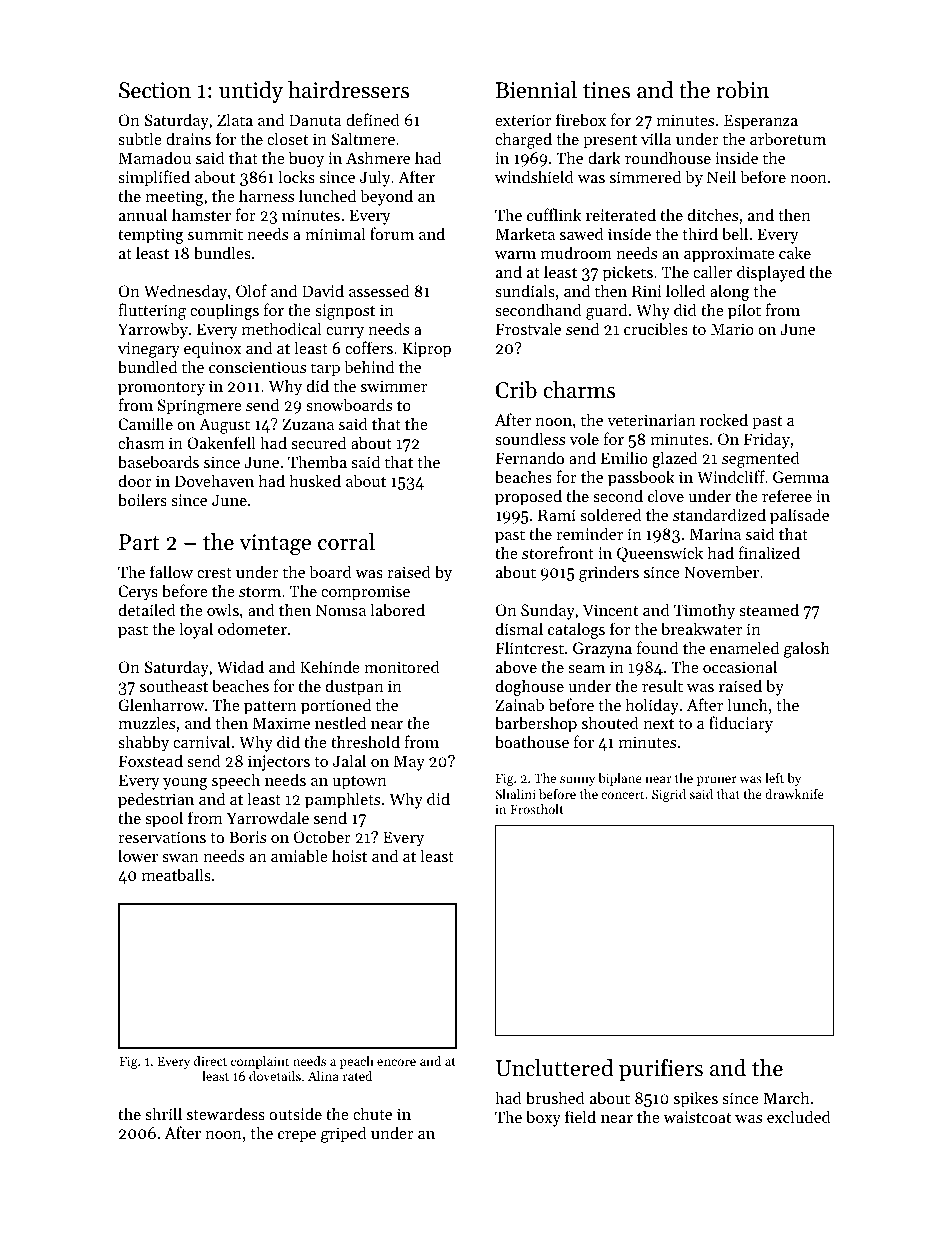  I want to click on behind, so click(369, 366).
